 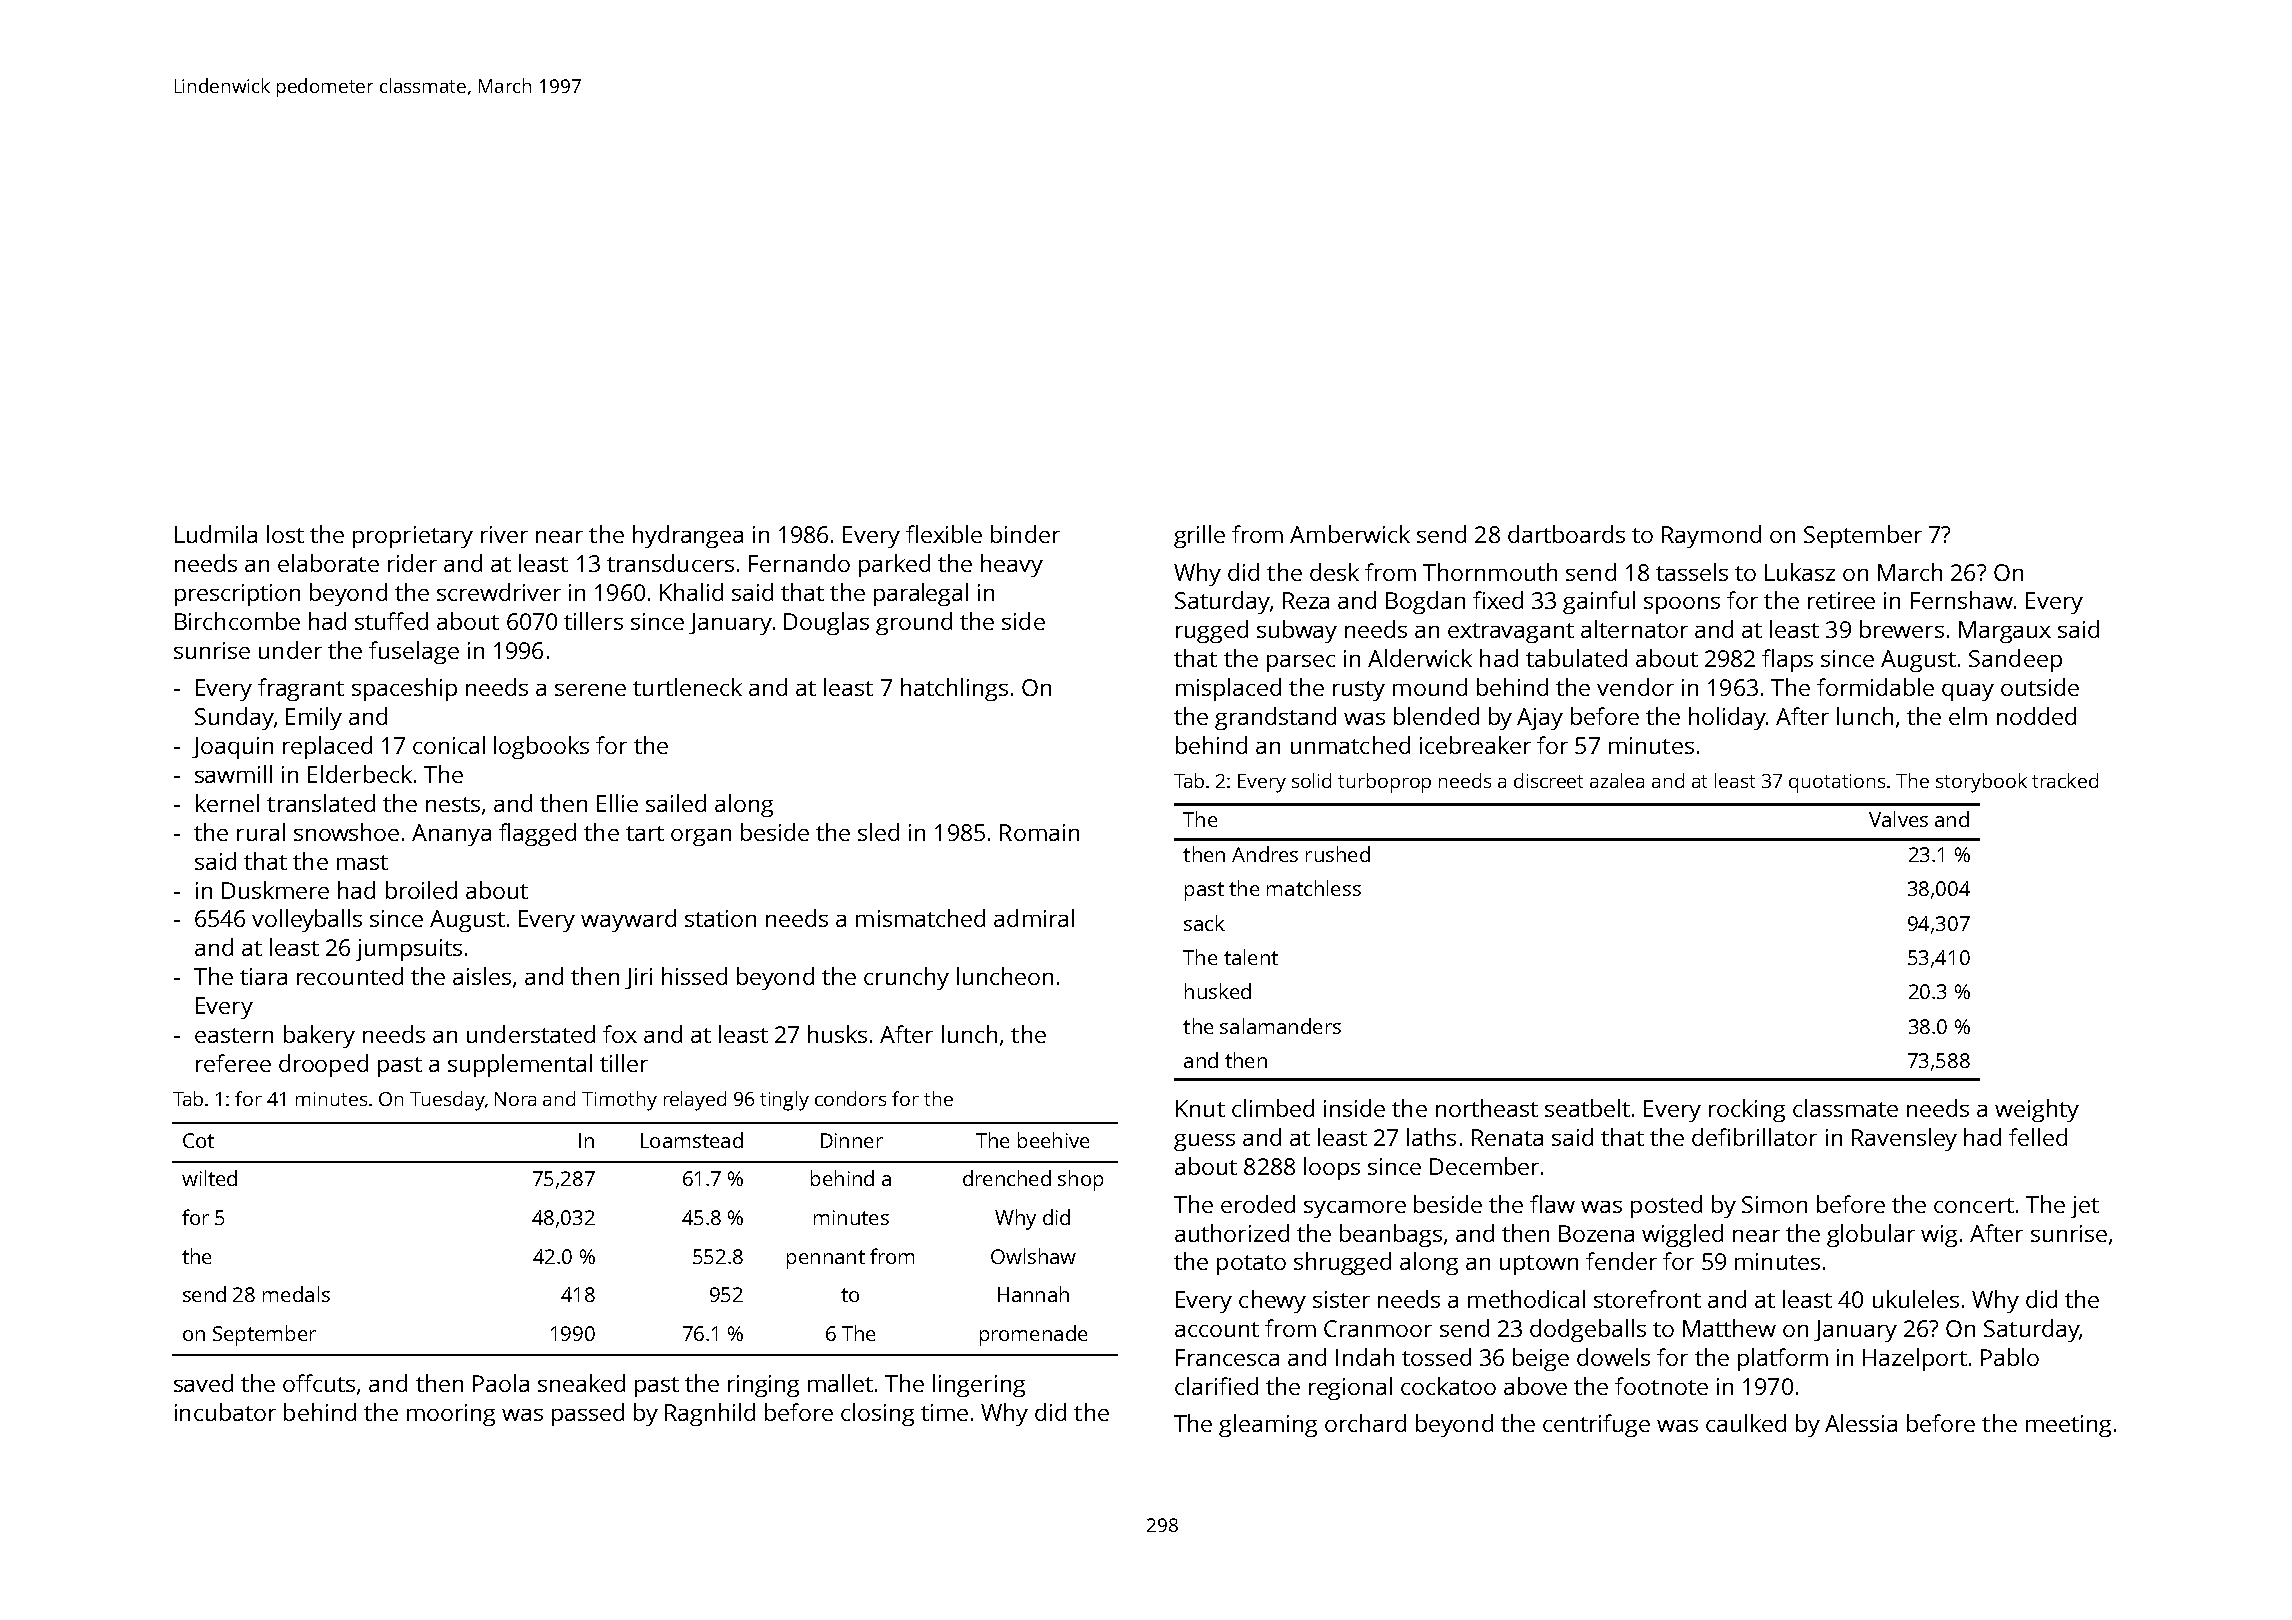 What do you see at coordinates (1218, 991) in the document?
I see `husked` at bounding box center [1218, 991].
